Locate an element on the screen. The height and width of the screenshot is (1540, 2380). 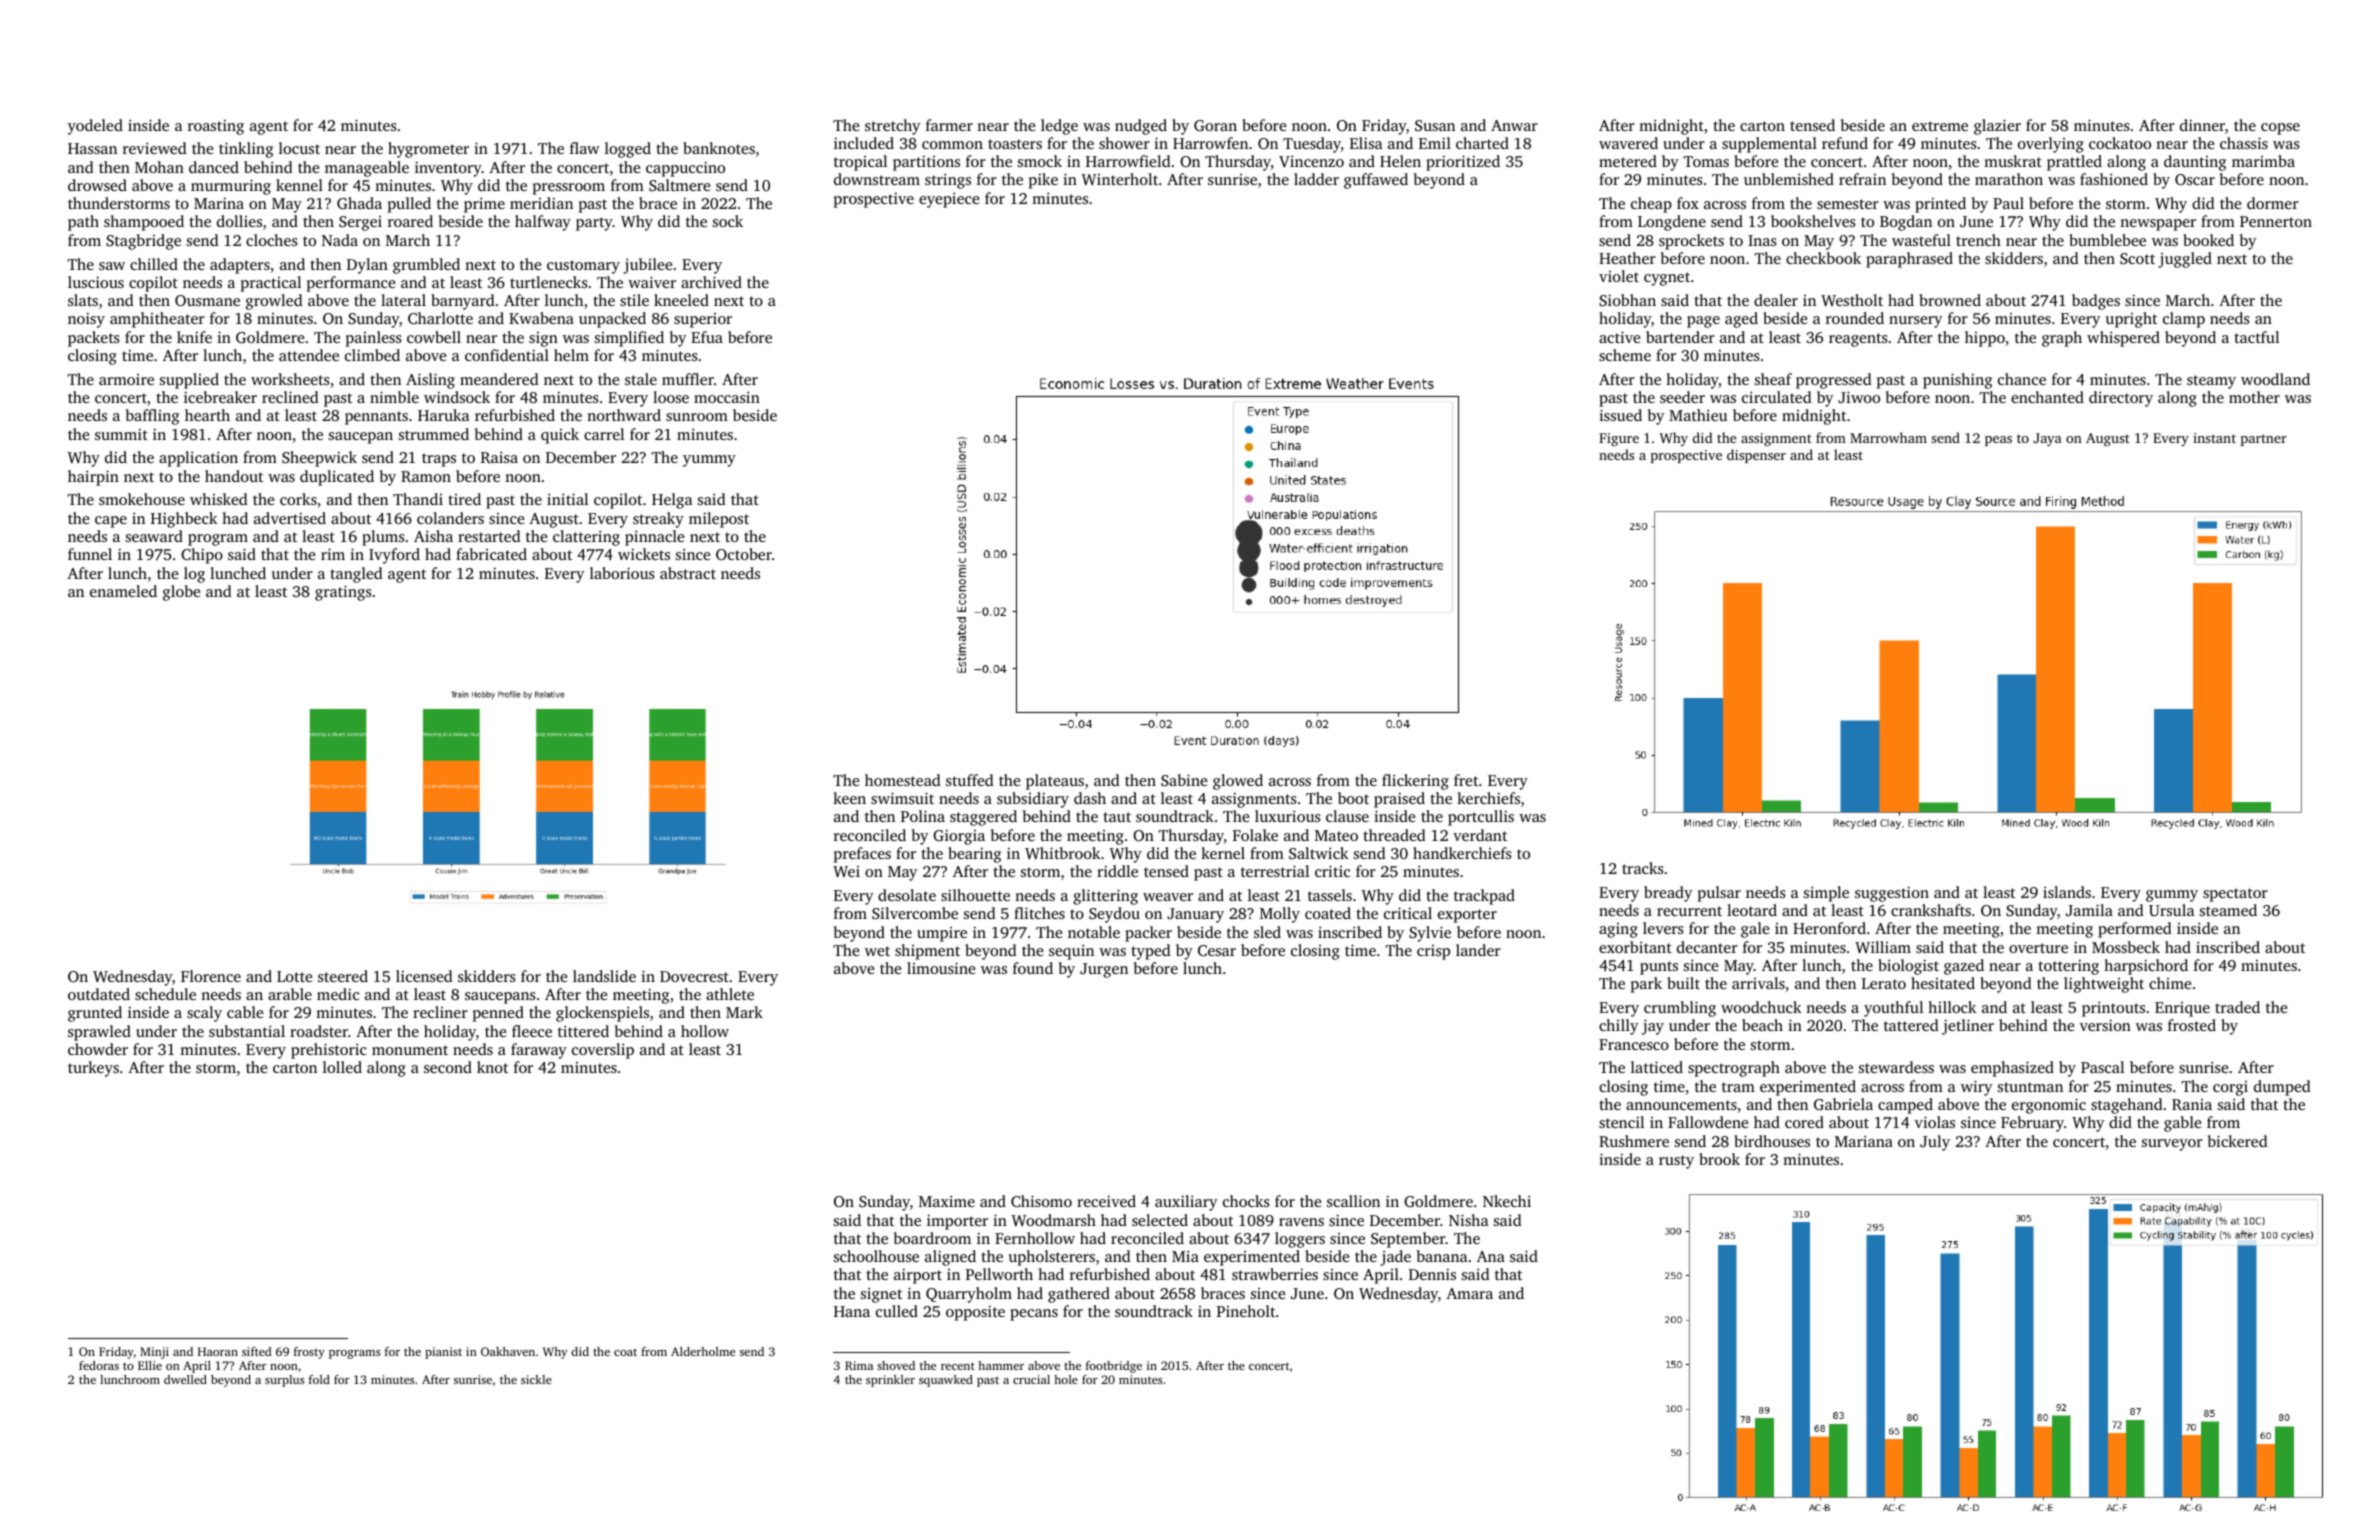
dispenser is located at coordinates (1756, 456).
